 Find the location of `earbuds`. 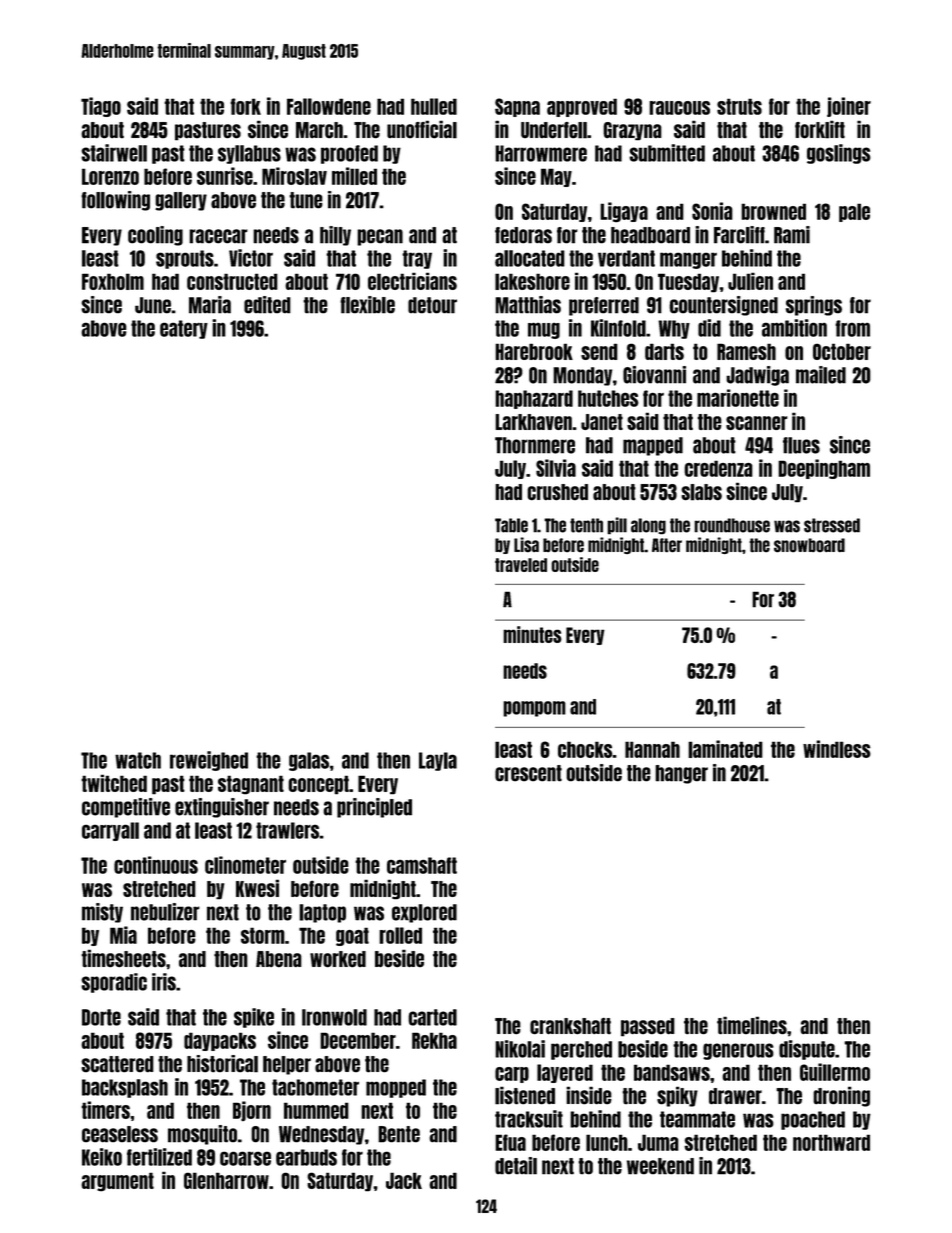

earbuds is located at coordinates (306, 1157).
